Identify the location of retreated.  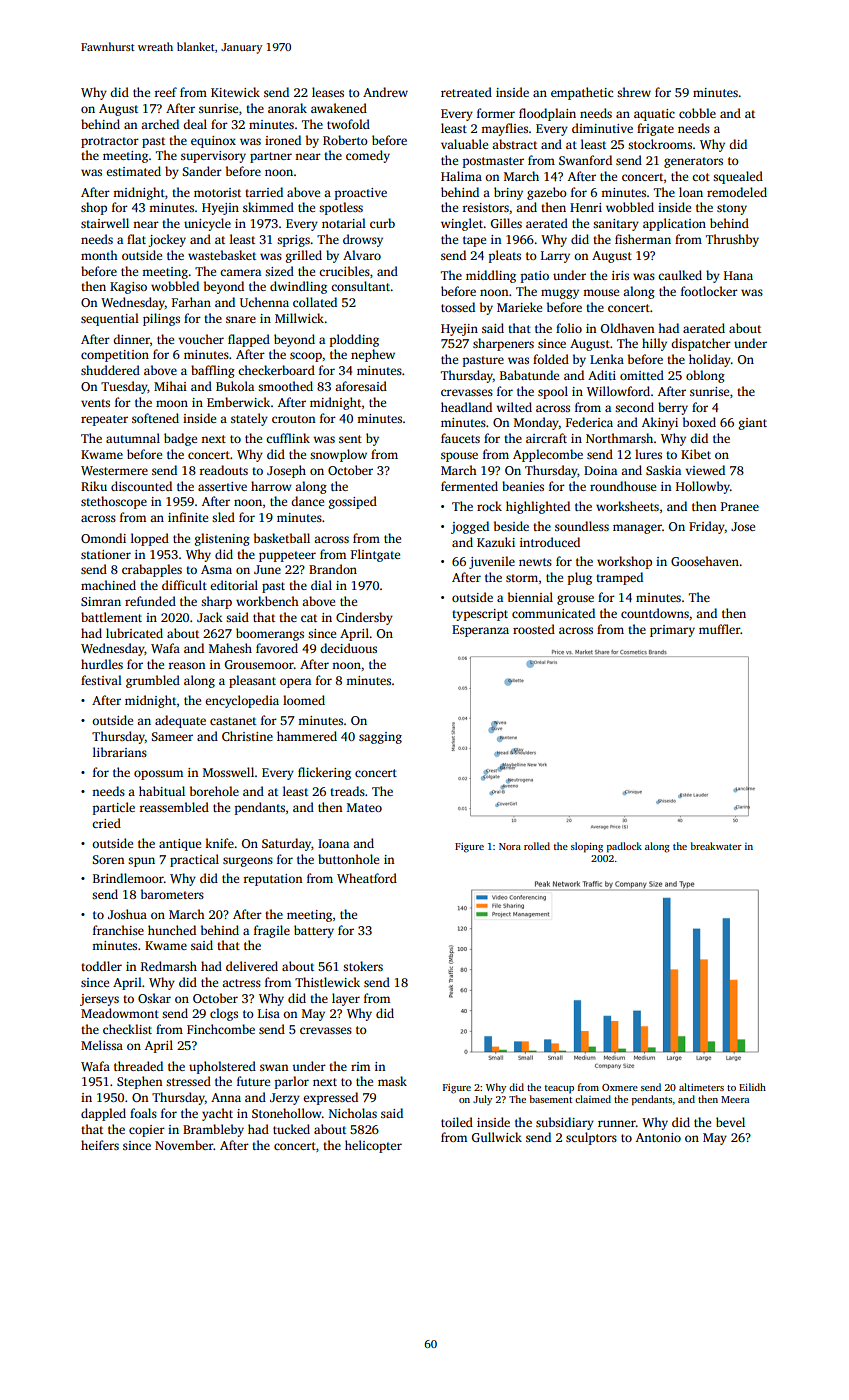
(466, 92).
